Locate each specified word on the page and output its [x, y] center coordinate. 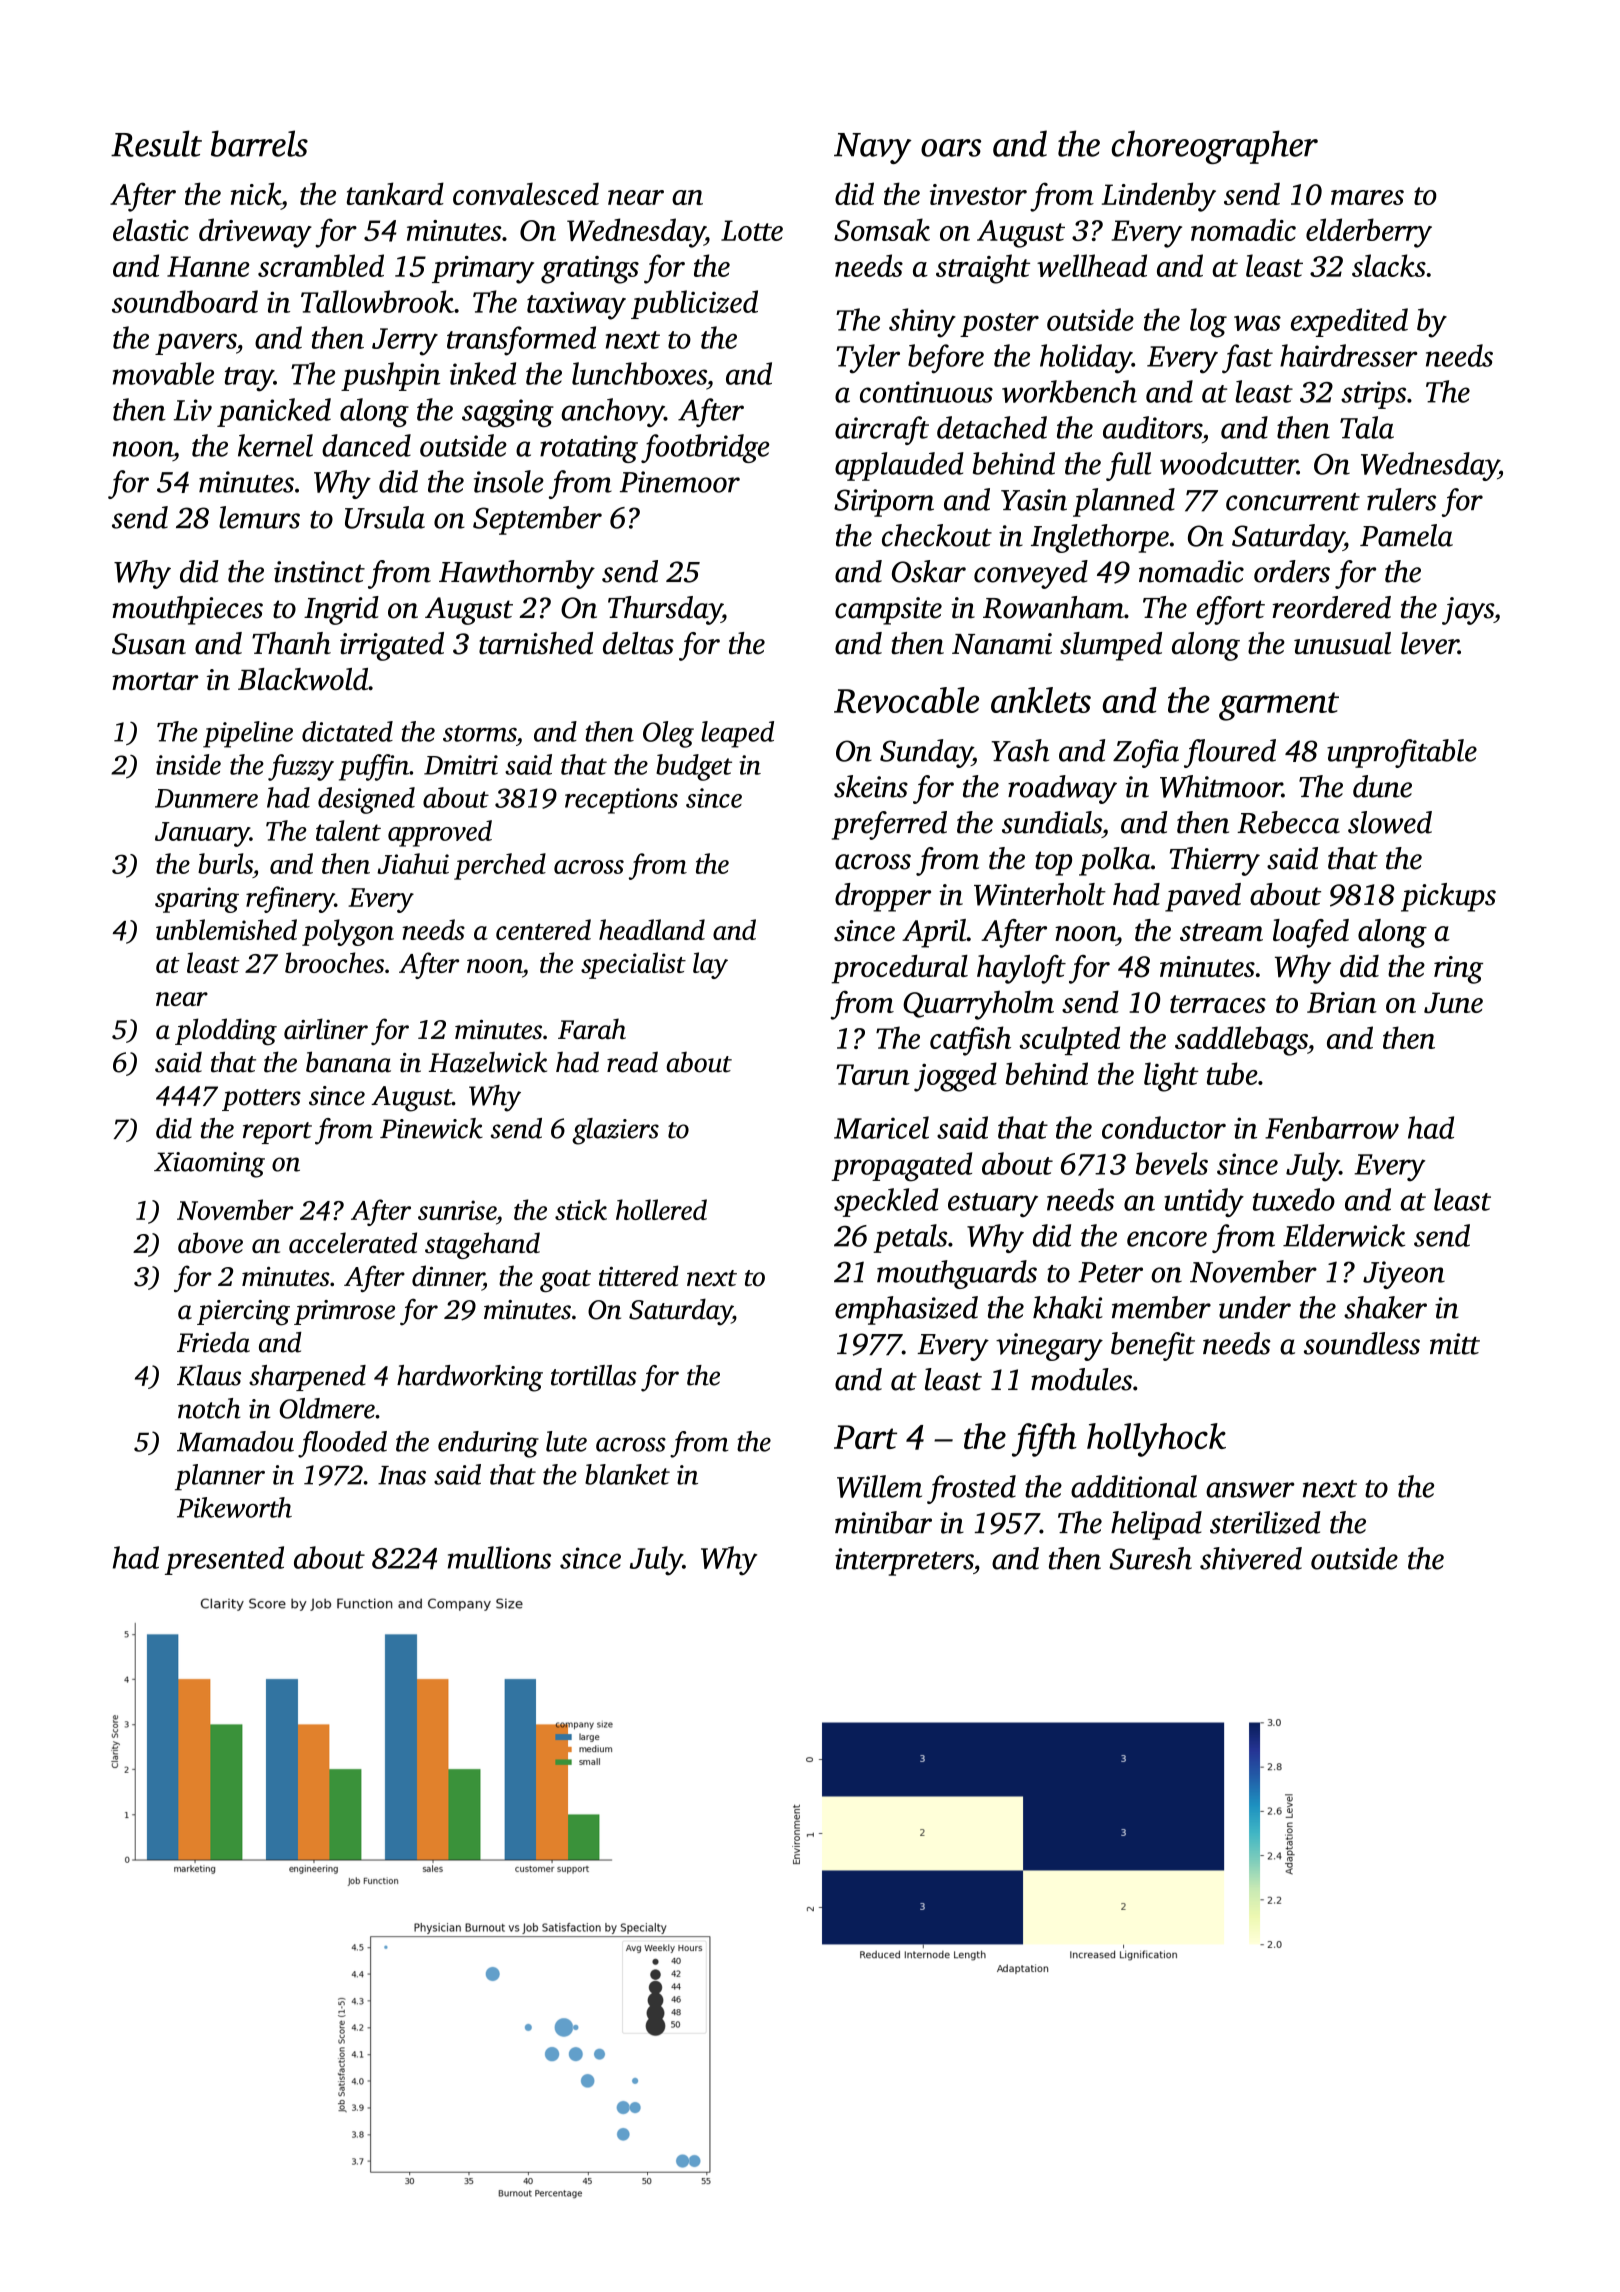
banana [348, 1062]
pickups [1448, 897]
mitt [1455, 1344]
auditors [1152, 427]
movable [163, 373]
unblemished [226, 929]
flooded [342, 1444]
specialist [633, 965]
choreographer [1215, 147]
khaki [1068, 1307]
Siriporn [884, 503]
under [1255, 1307]
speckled [886, 1202]
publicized [694, 304]
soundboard [185, 301]
